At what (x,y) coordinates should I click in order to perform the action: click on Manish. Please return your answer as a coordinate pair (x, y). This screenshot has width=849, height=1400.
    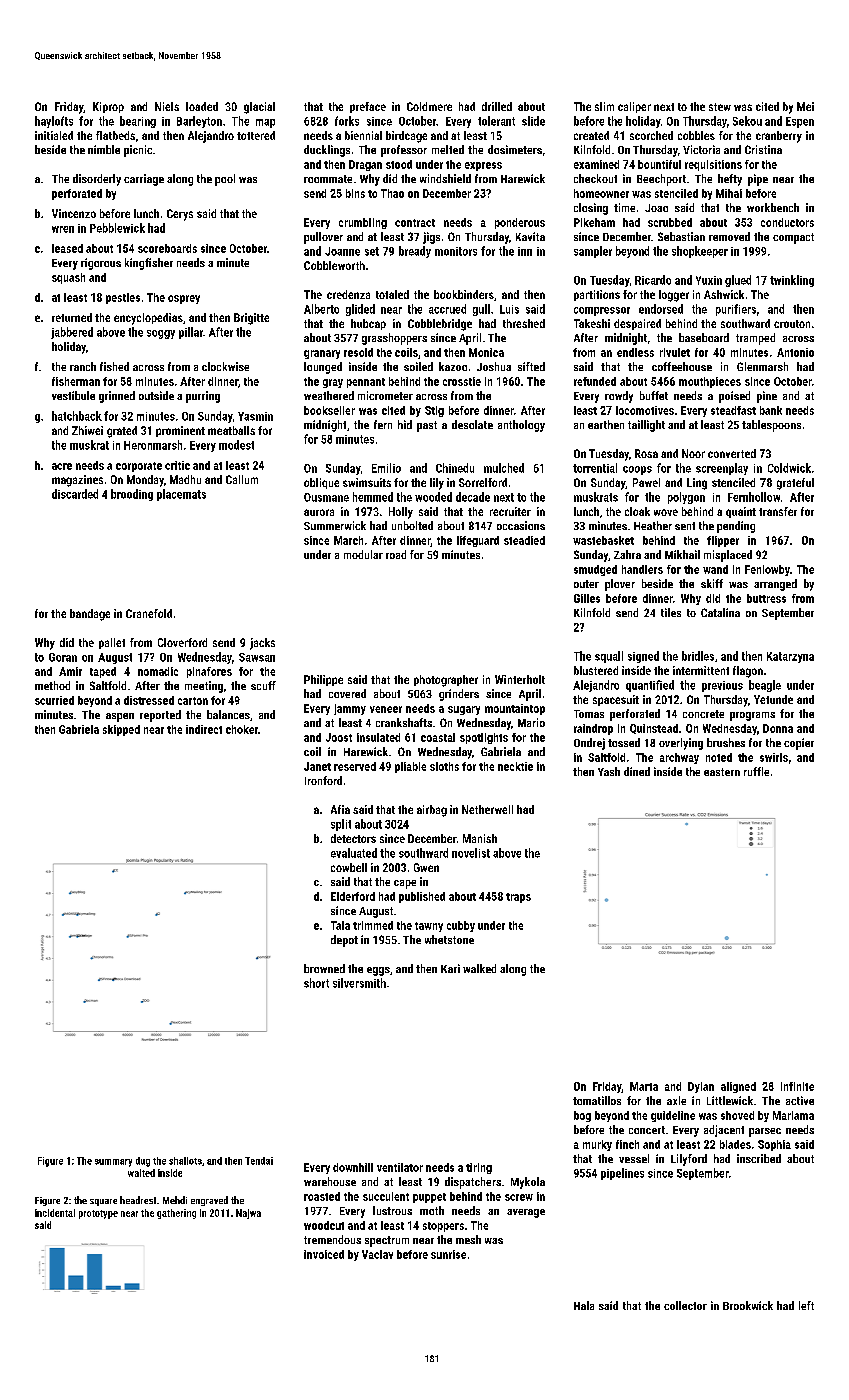
    Looking at the image, I should click on (480, 838).
